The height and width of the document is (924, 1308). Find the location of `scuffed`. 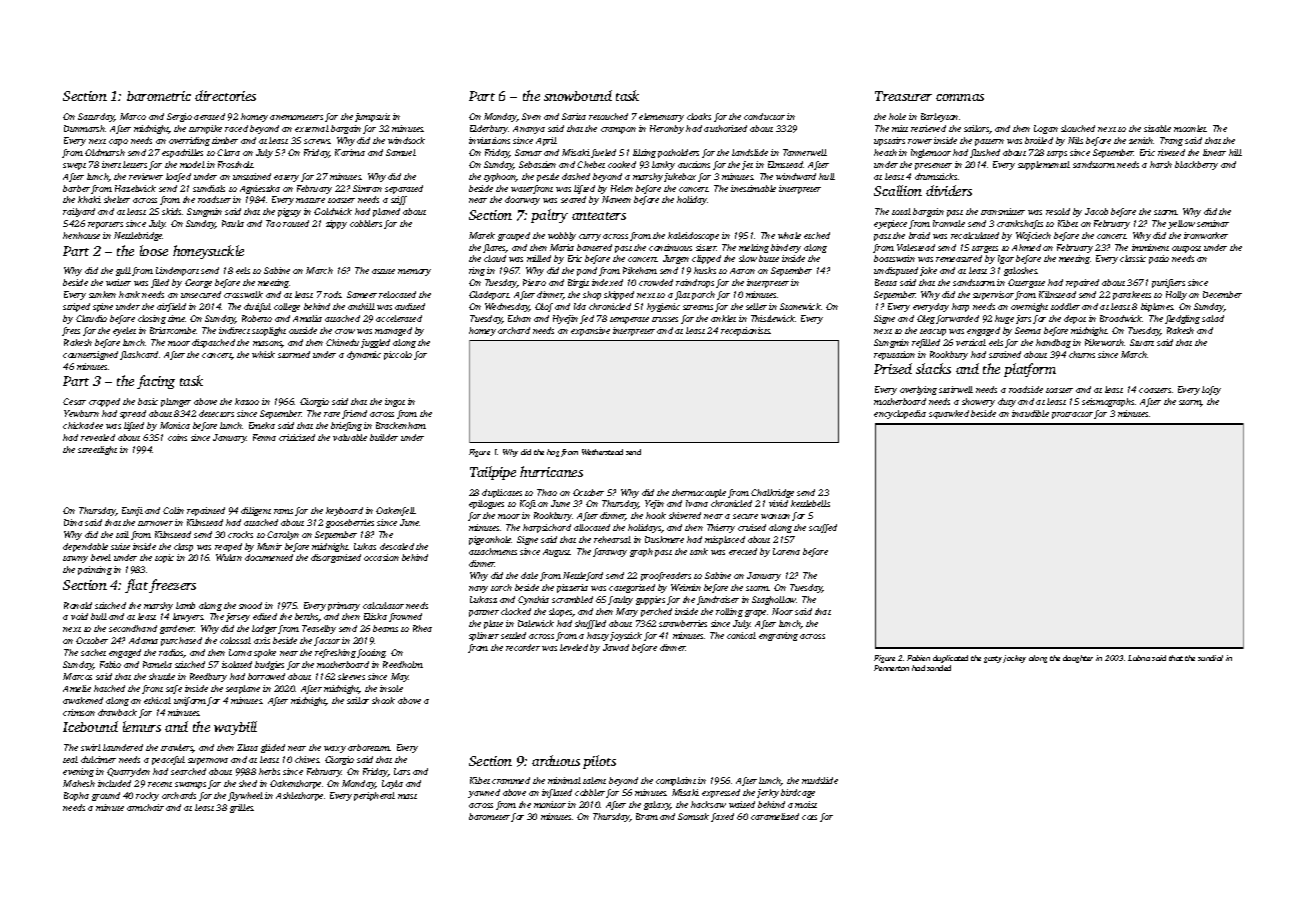

scuffed is located at coordinates (823, 528).
